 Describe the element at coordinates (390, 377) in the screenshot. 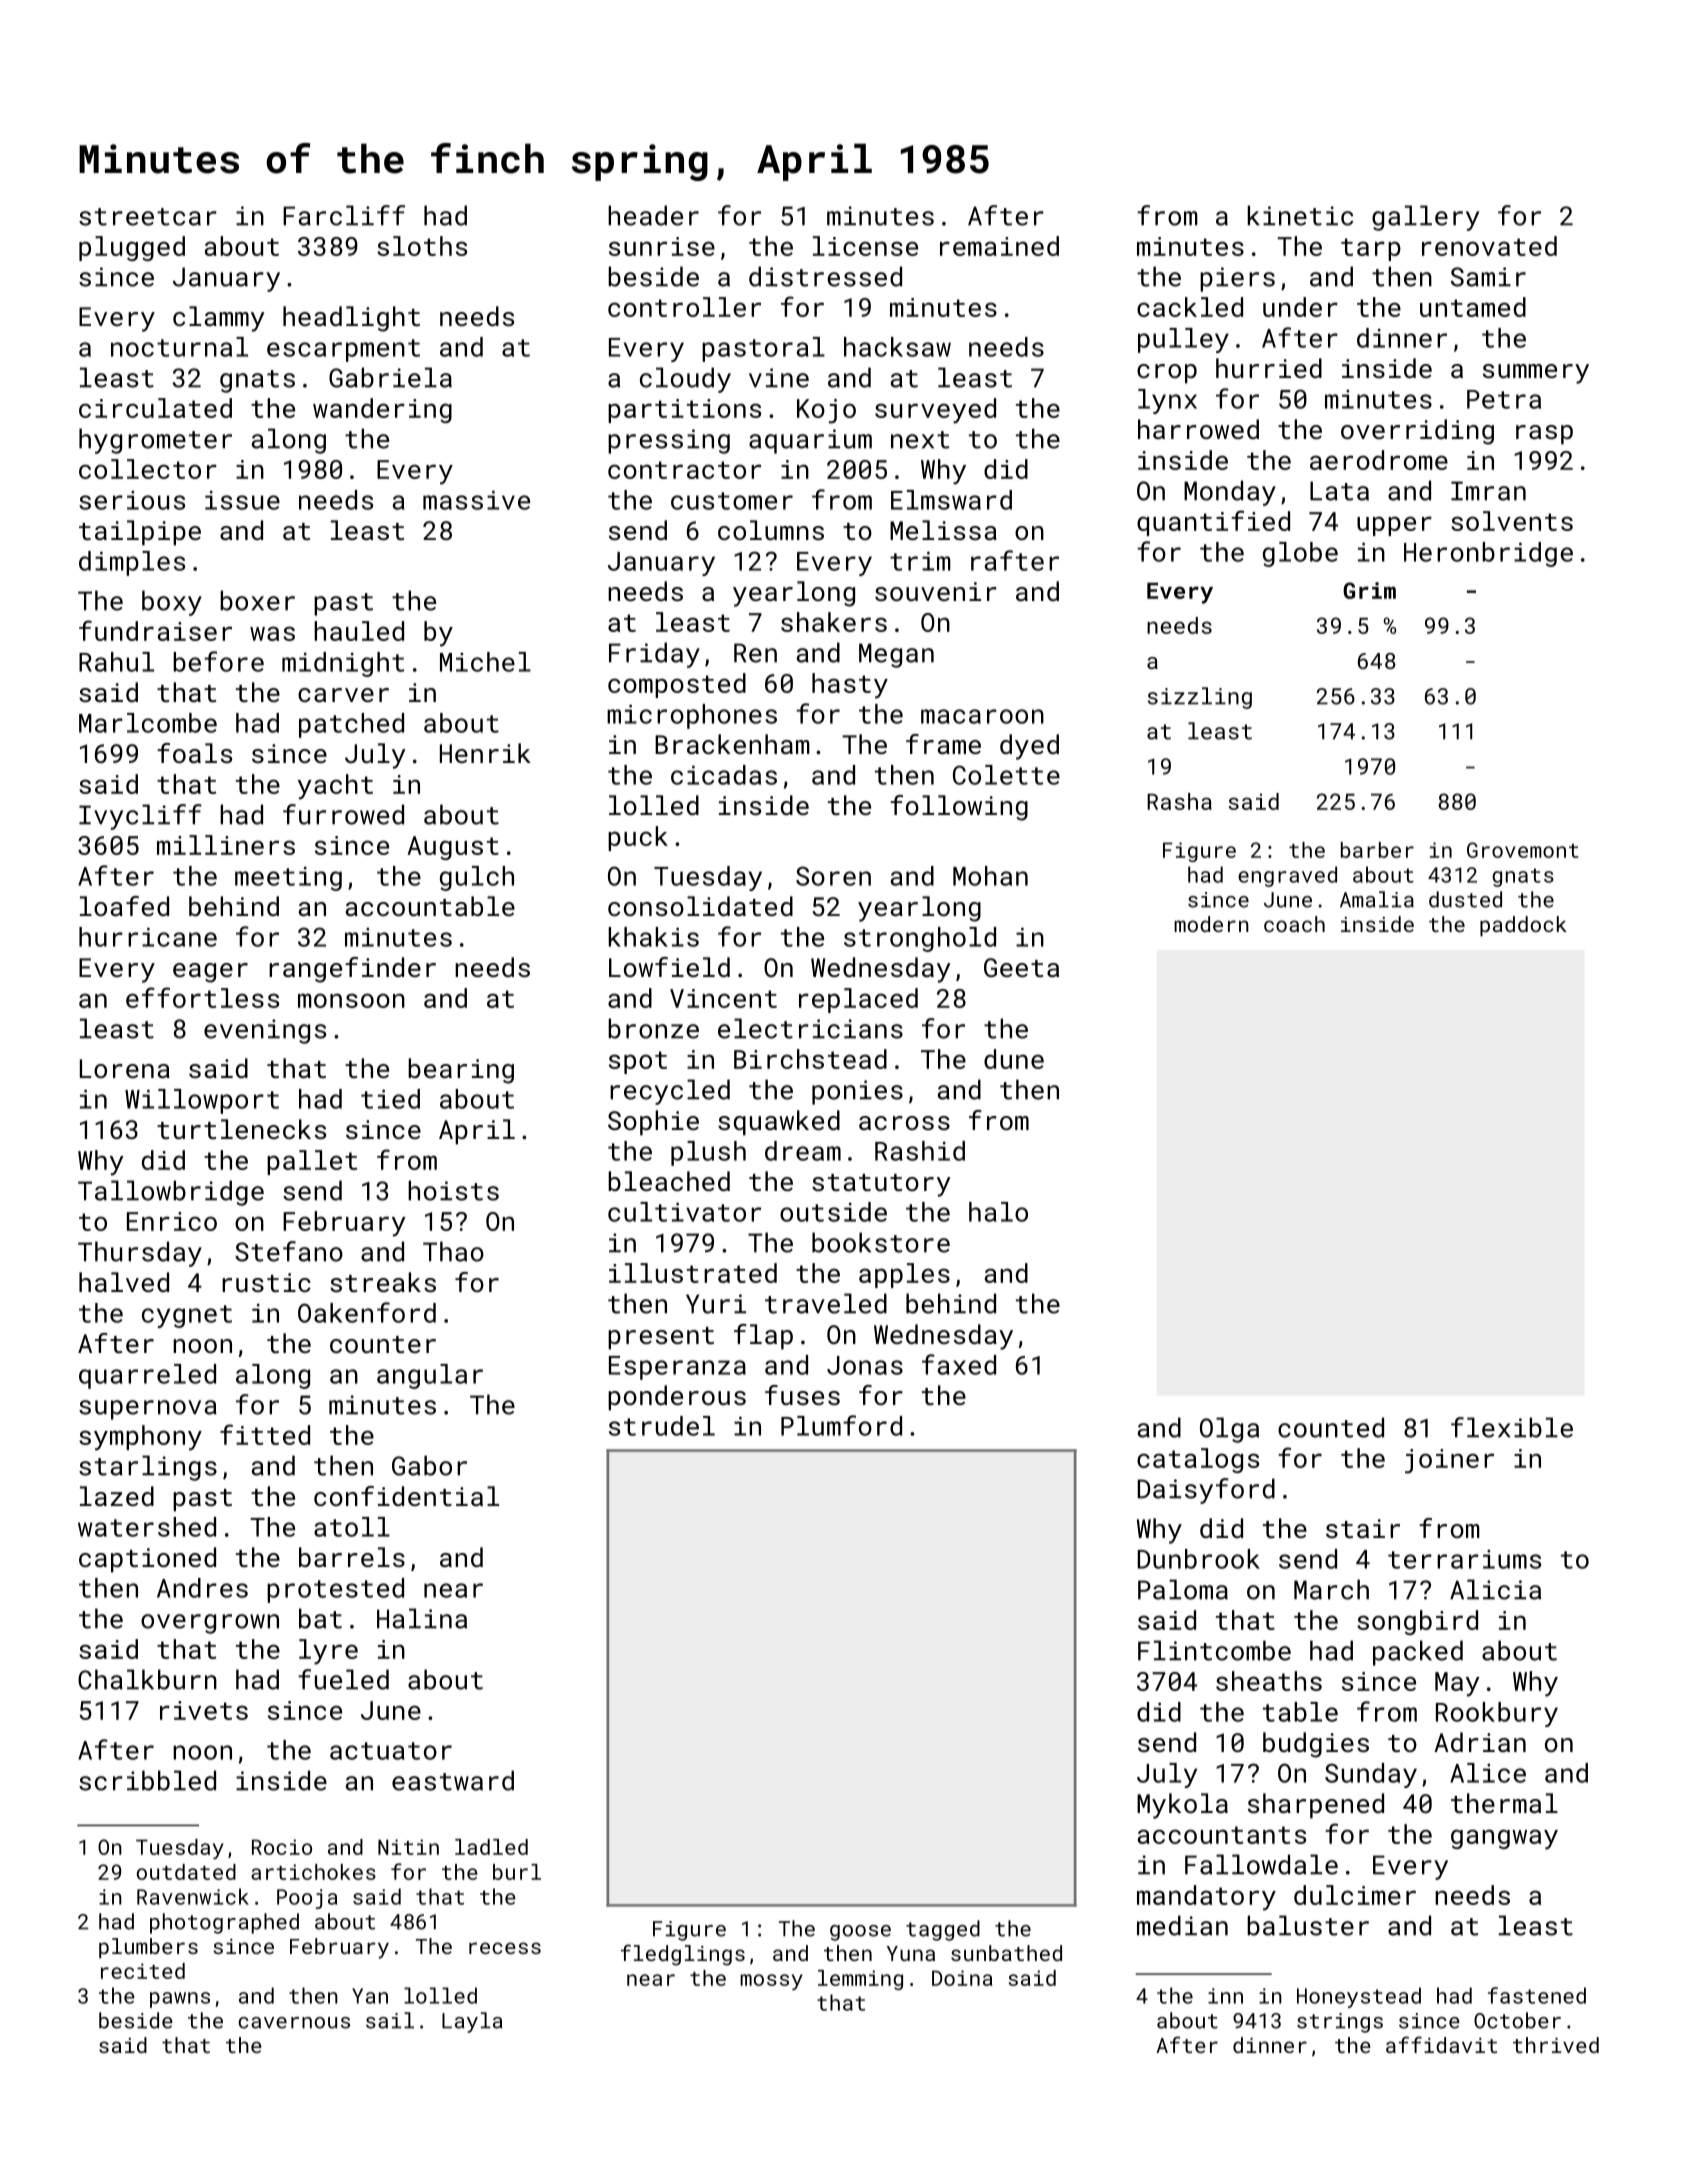

I see `Gabriela` at that location.
